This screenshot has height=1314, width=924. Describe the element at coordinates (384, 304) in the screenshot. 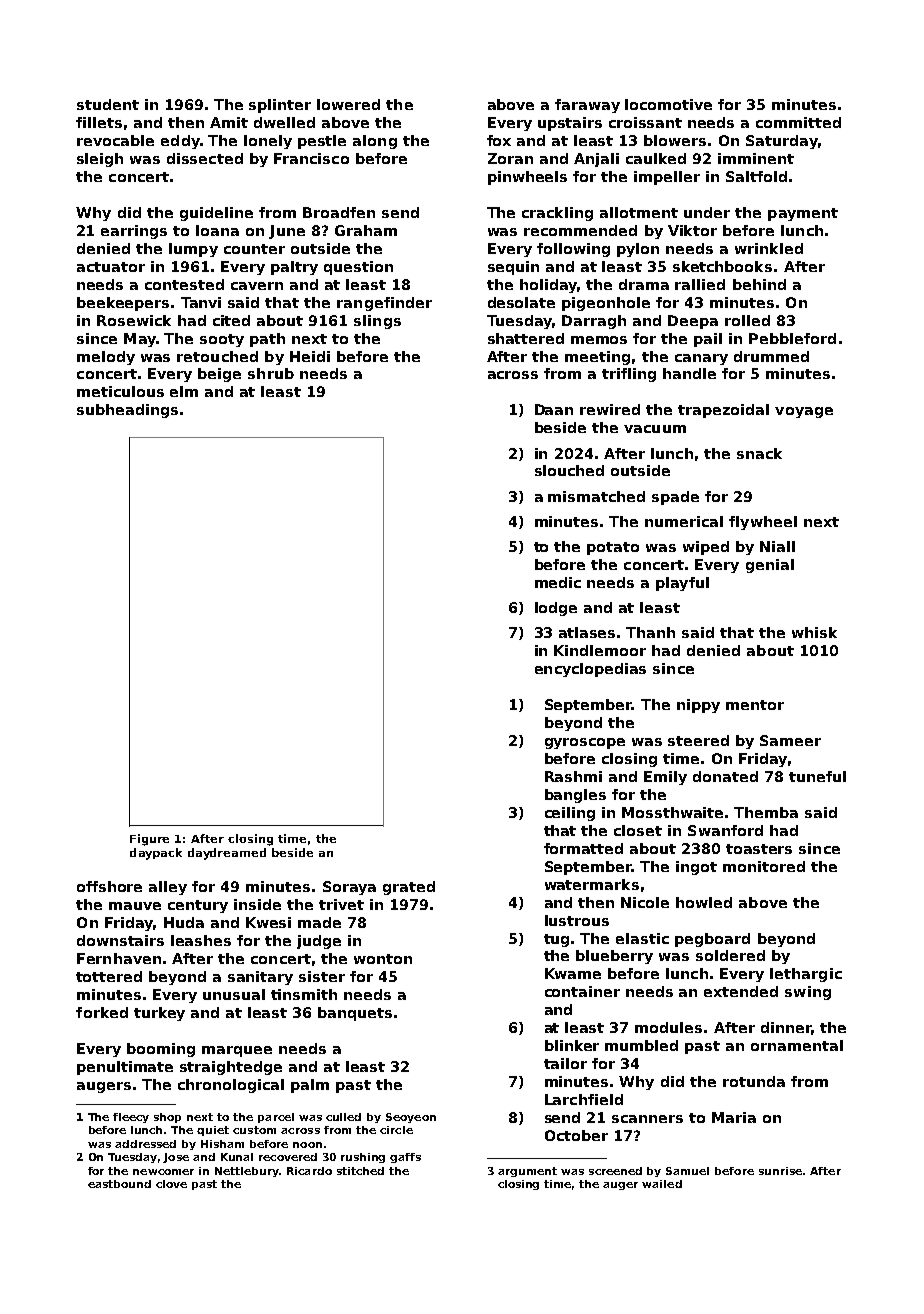

I see `rangefinder` at that location.
